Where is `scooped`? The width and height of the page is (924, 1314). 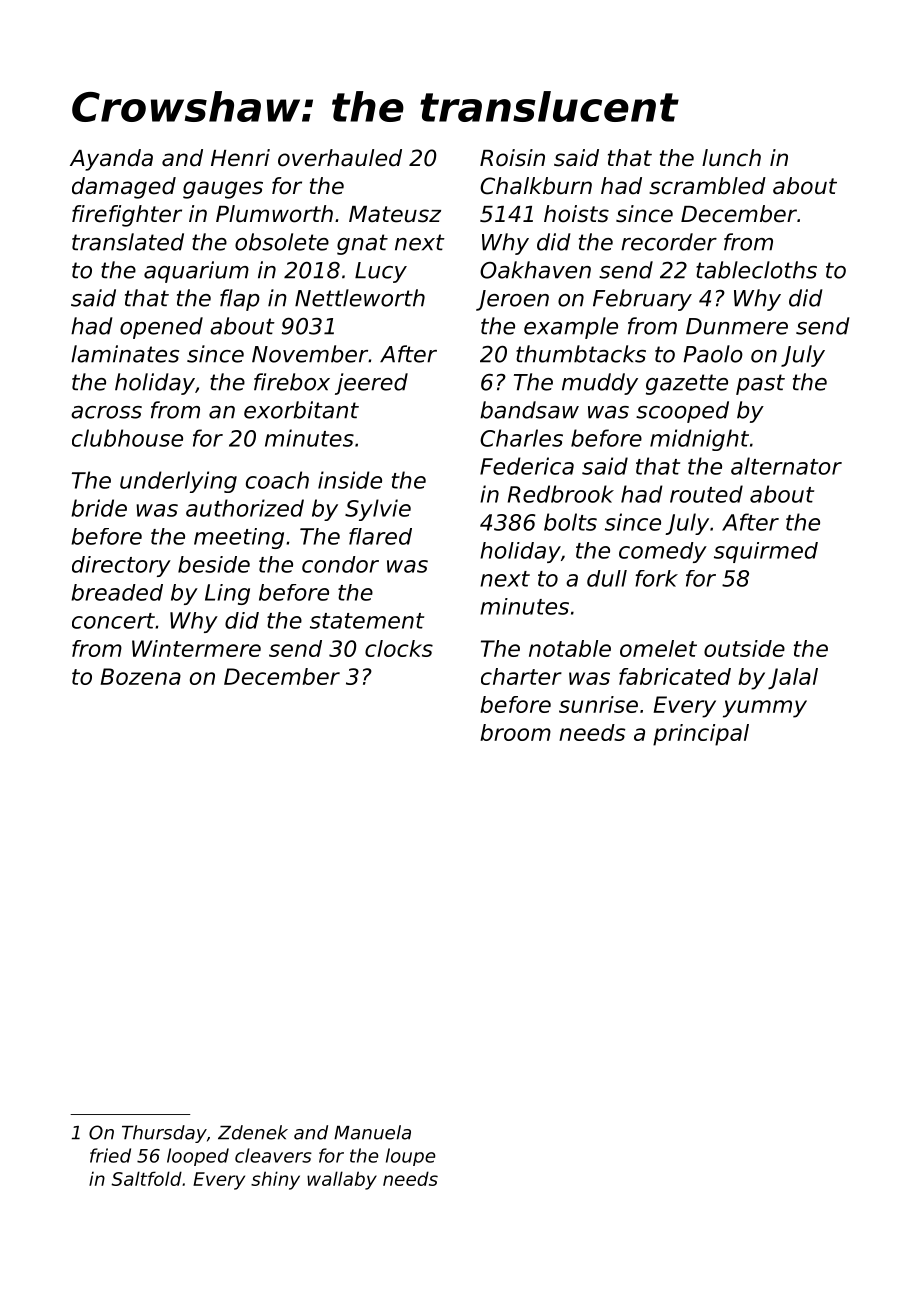
scooped is located at coordinates (682, 412).
